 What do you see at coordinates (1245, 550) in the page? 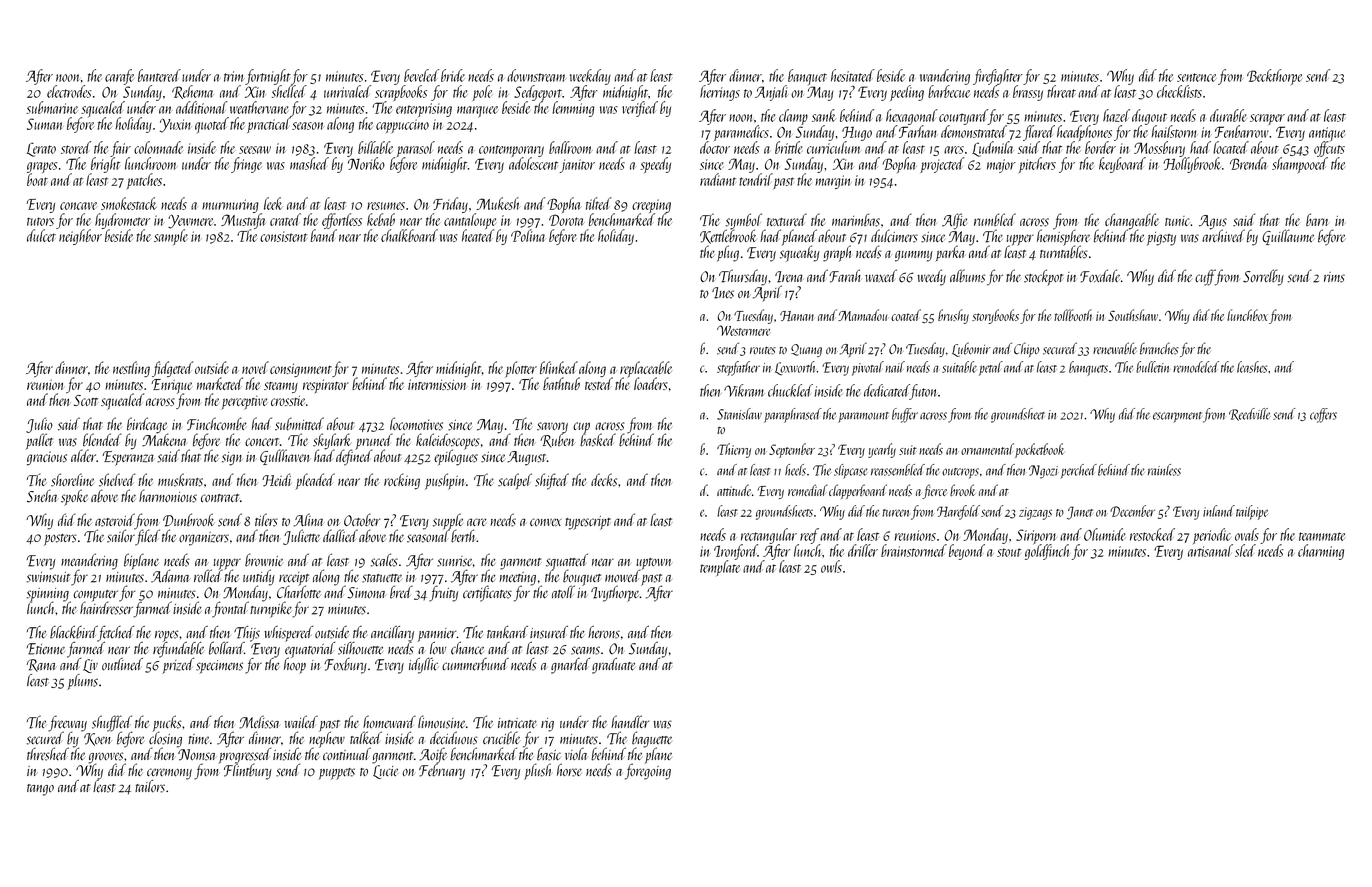
I see `sled` at bounding box center [1245, 550].
